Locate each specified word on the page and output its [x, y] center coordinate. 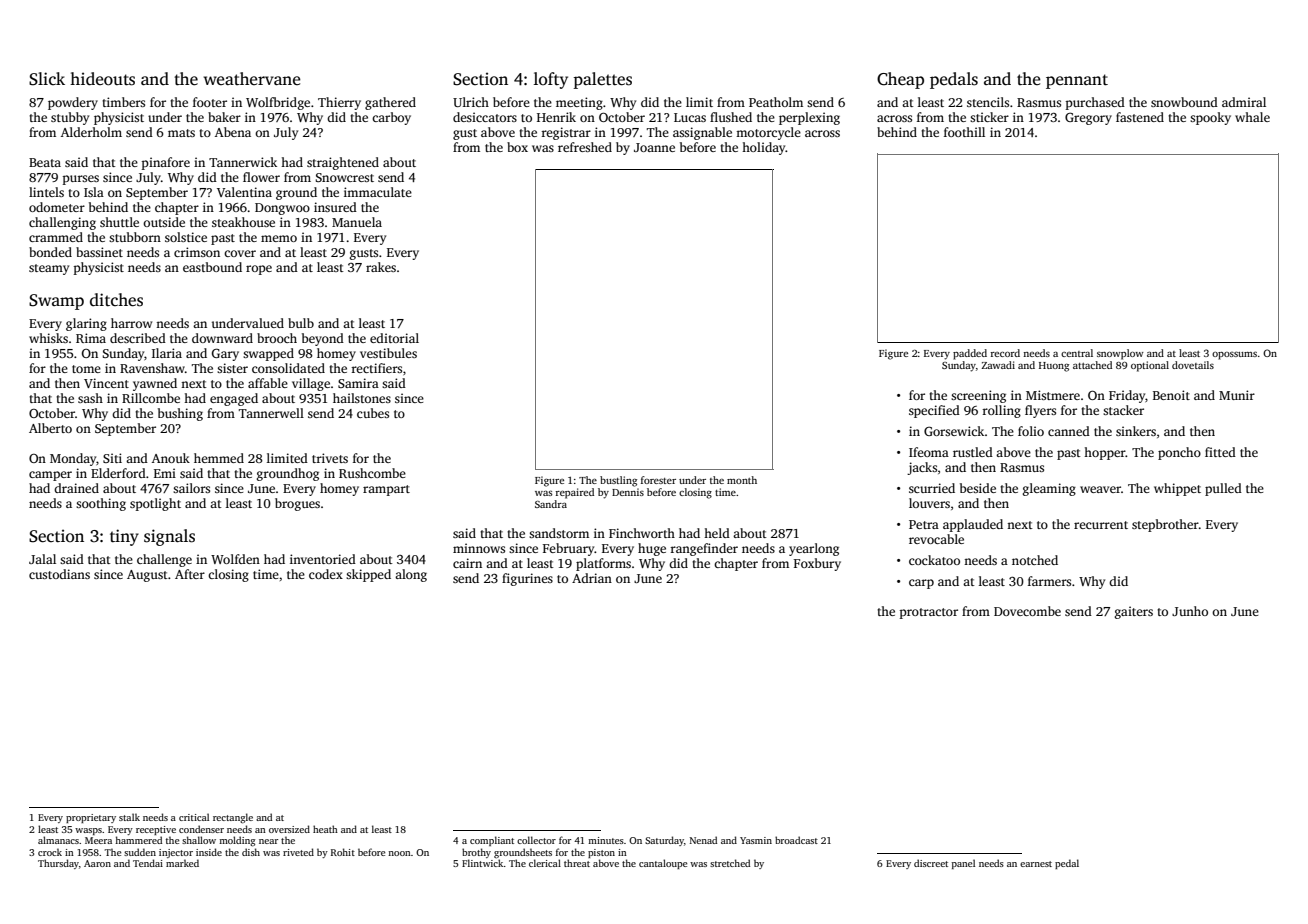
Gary [225, 354]
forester [658, 480]
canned [1069, 431]
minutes [606, 840]
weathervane [252, 78]
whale [1252, 117]
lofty [551, 80]
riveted [298, 852]
